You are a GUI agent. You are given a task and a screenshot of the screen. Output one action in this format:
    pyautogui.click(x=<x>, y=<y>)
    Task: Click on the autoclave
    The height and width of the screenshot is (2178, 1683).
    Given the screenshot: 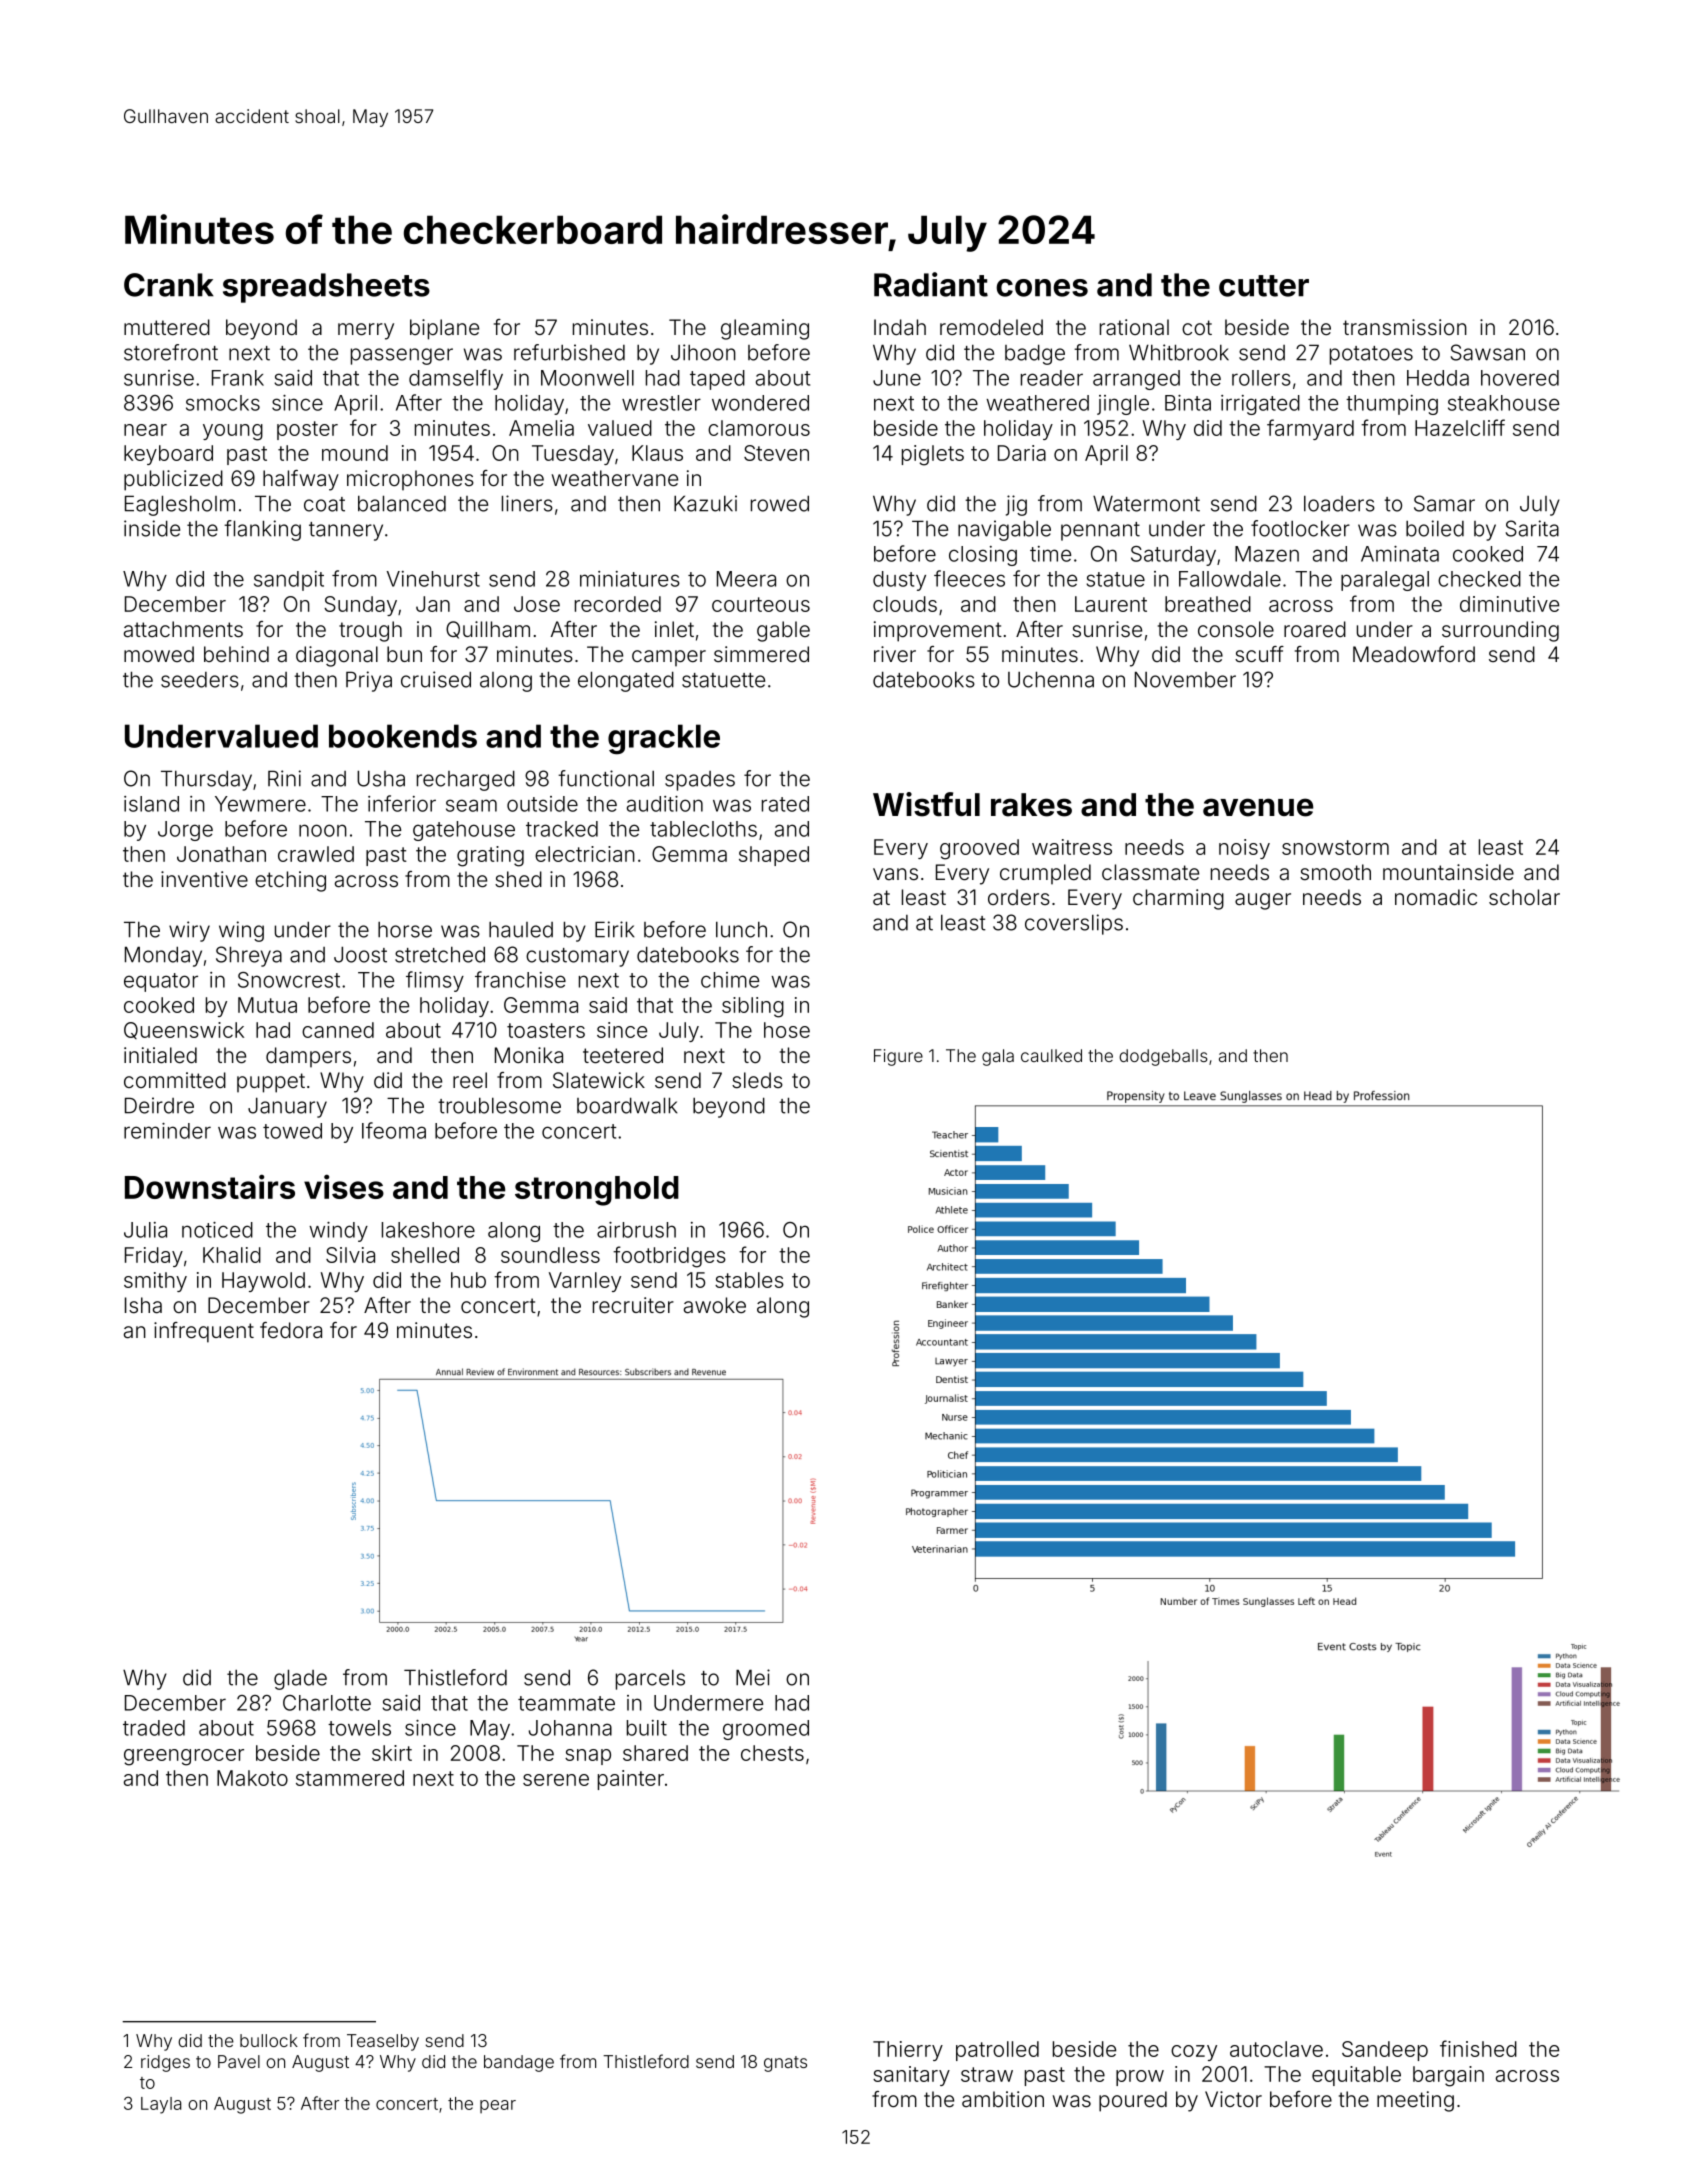 What is the action you would take?
    pyautogui.click(x=1276, y=2049)
